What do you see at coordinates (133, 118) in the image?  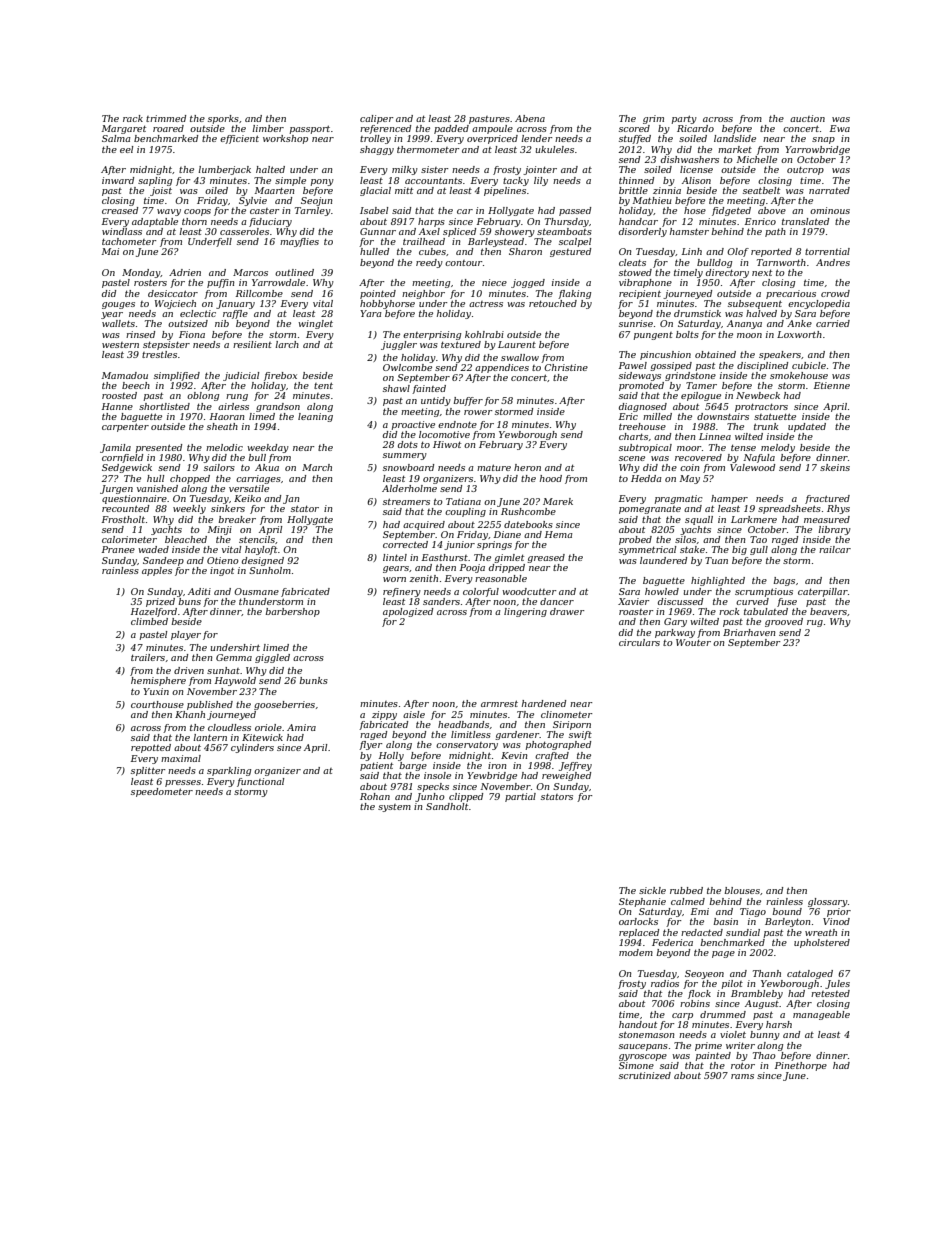 I see `rack` at bounding box center [133, 118].
